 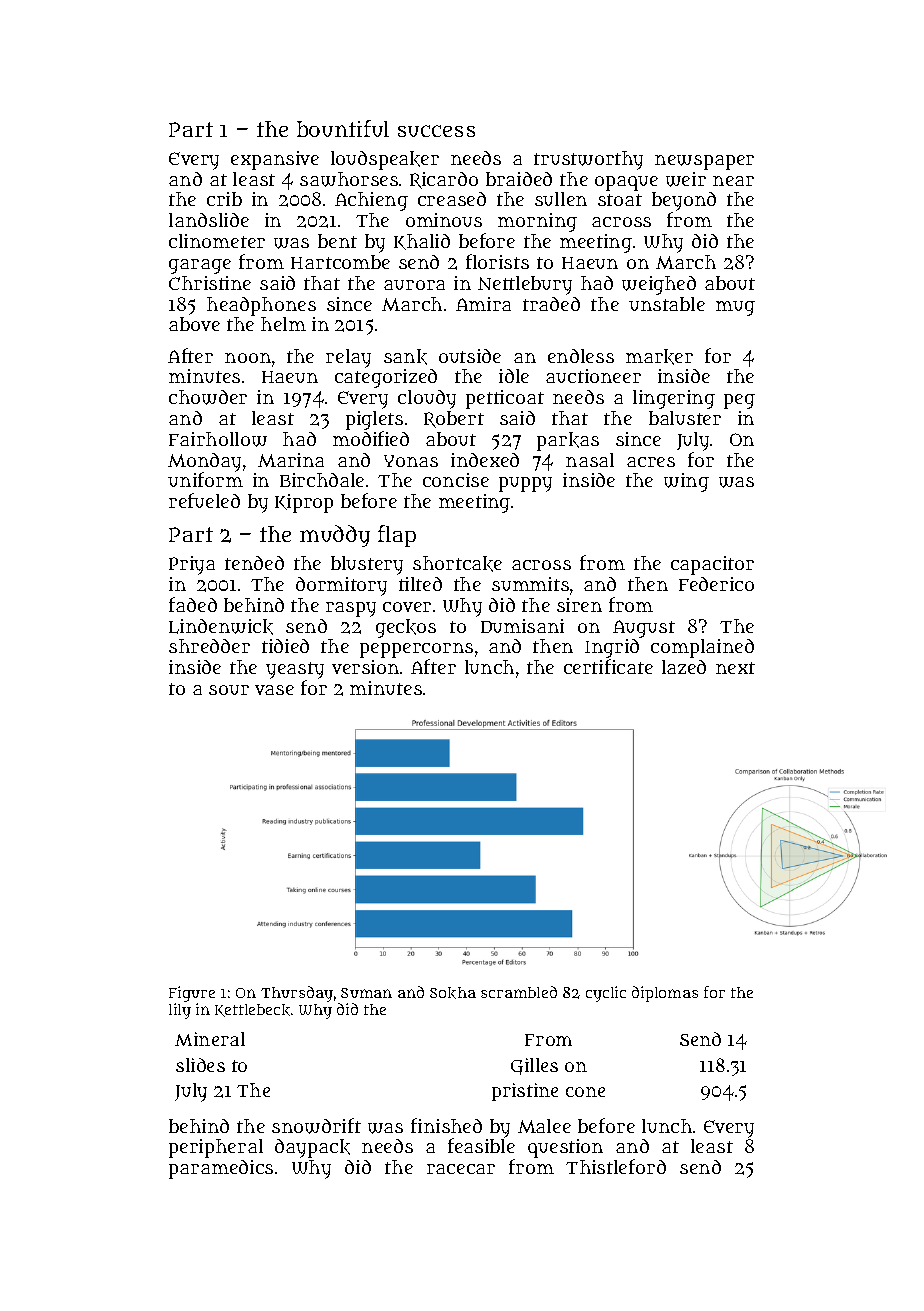 What do you see at coordinates (593, 376) in the screenshot?
I see `auctioneer` at bounding box center [593, 376].
